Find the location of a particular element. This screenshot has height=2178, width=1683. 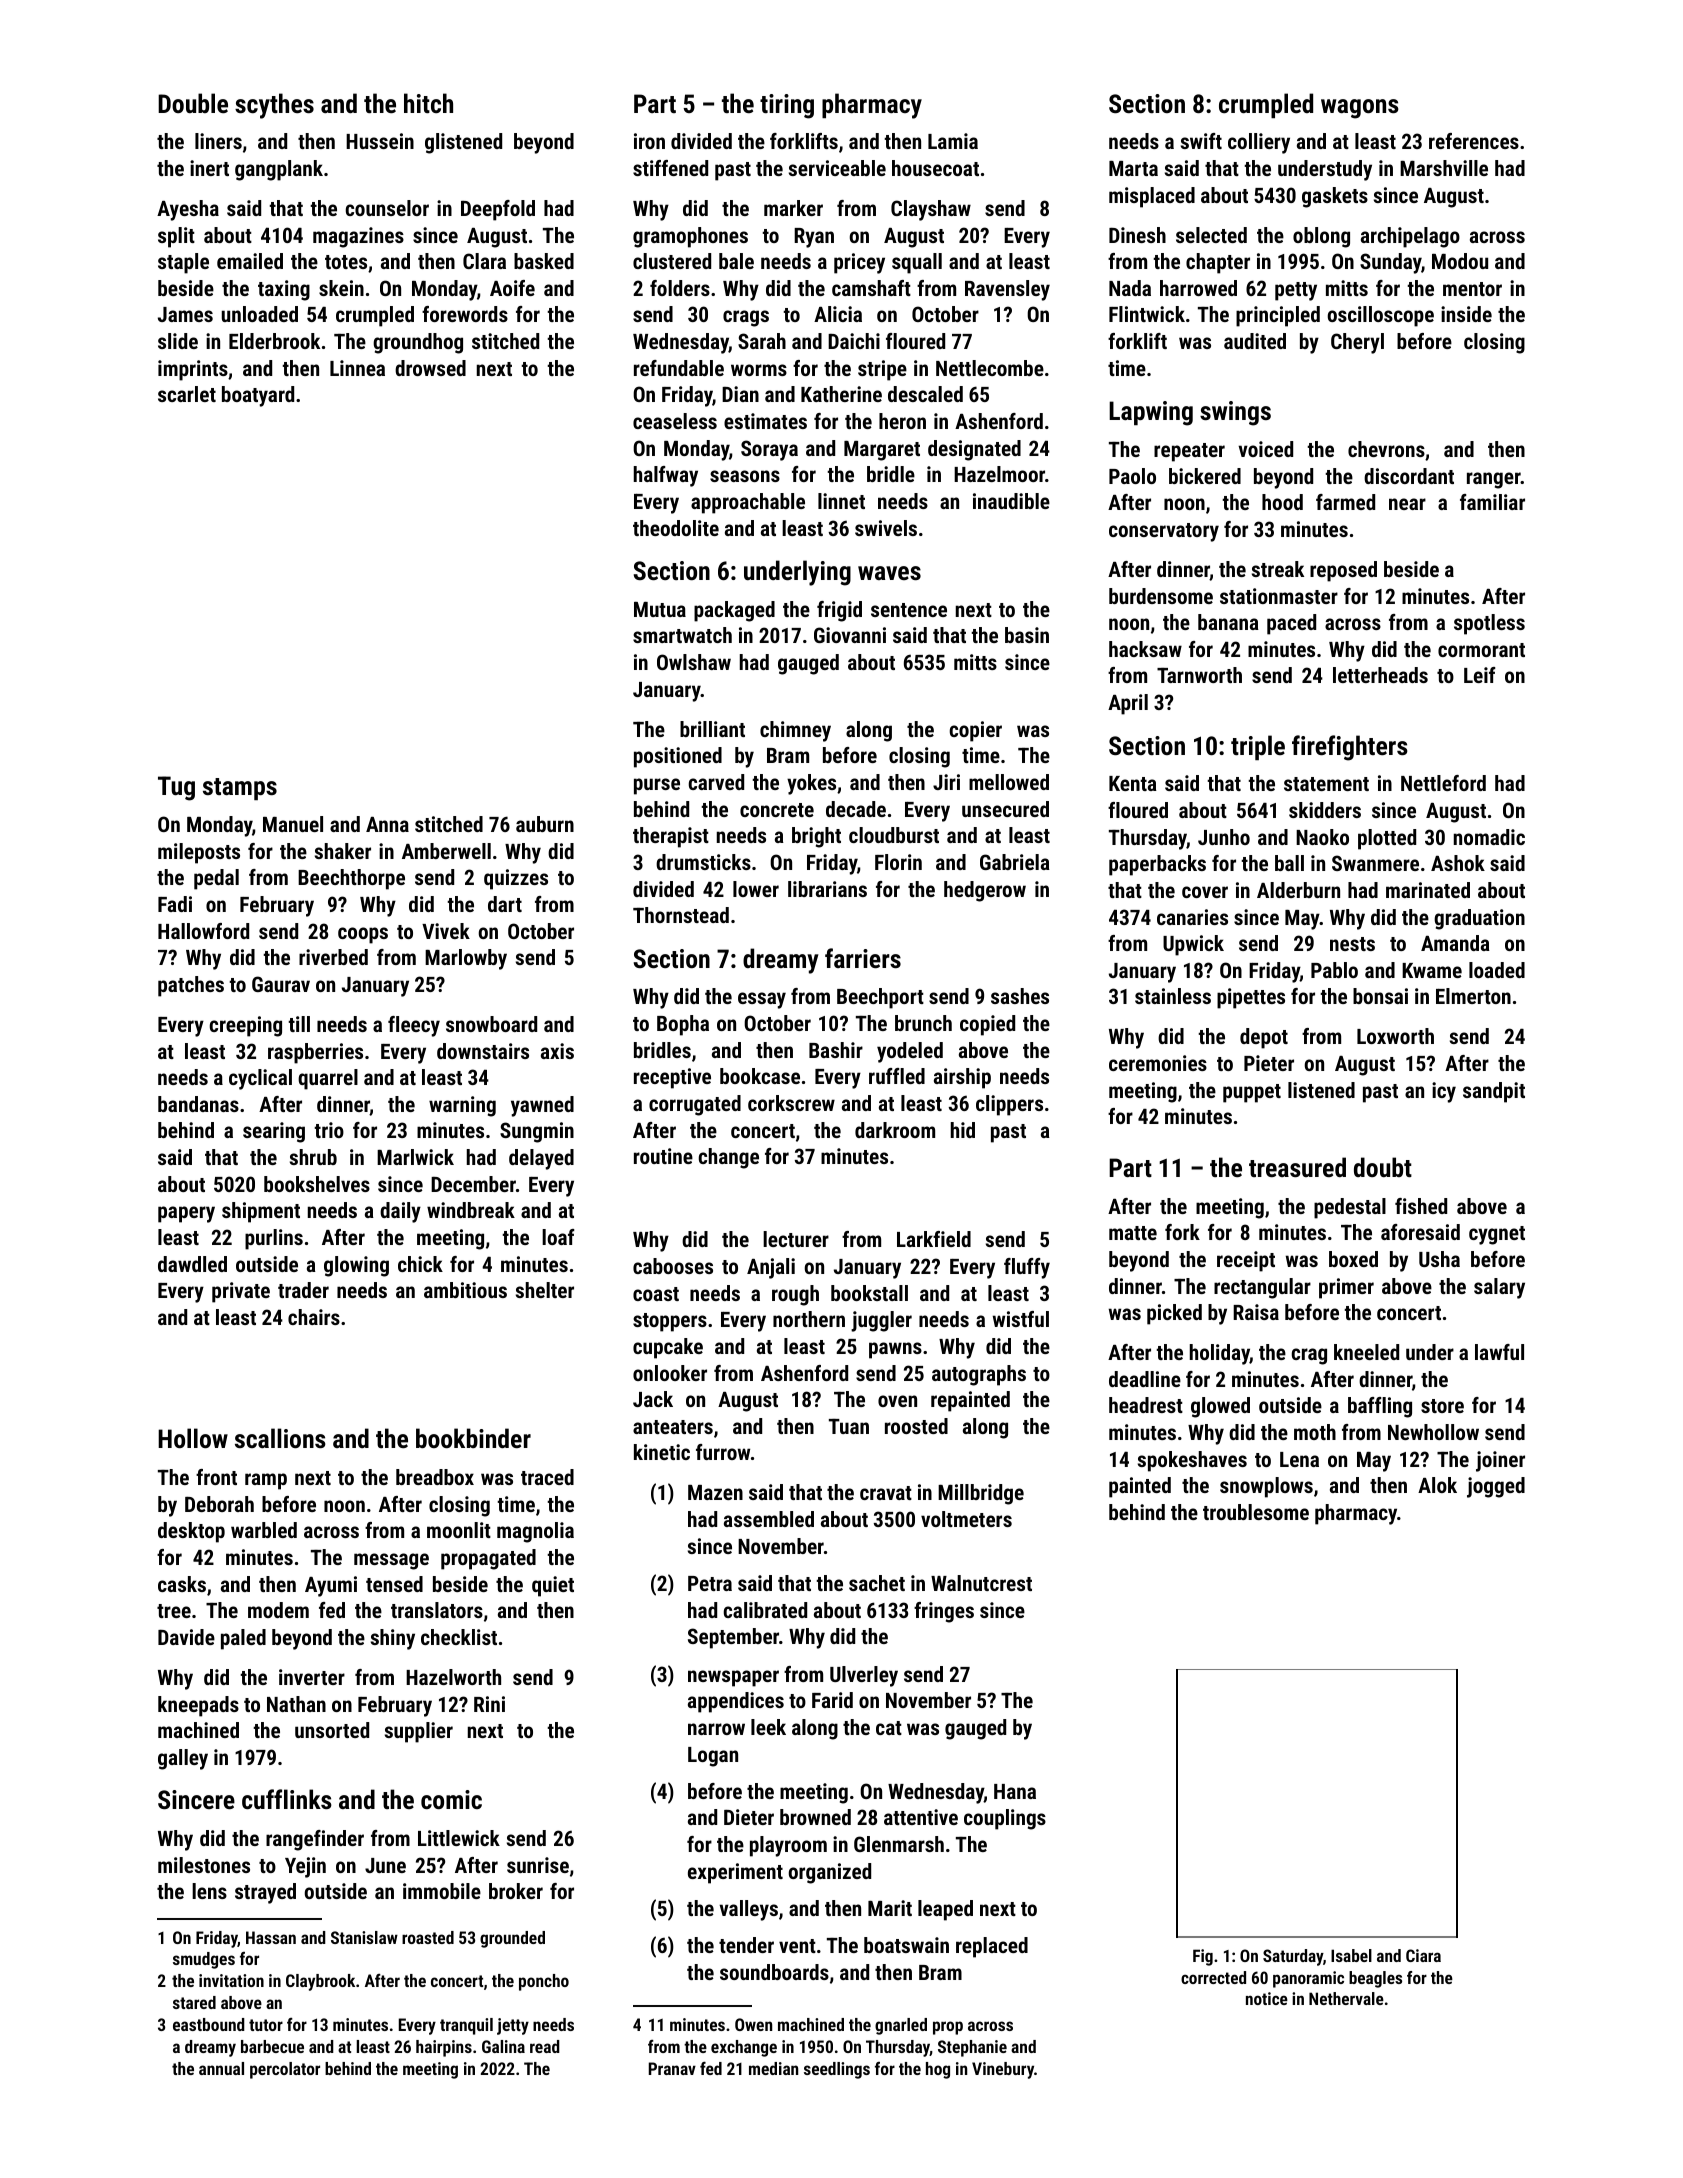

references is located at coordinates (1474, 141).
